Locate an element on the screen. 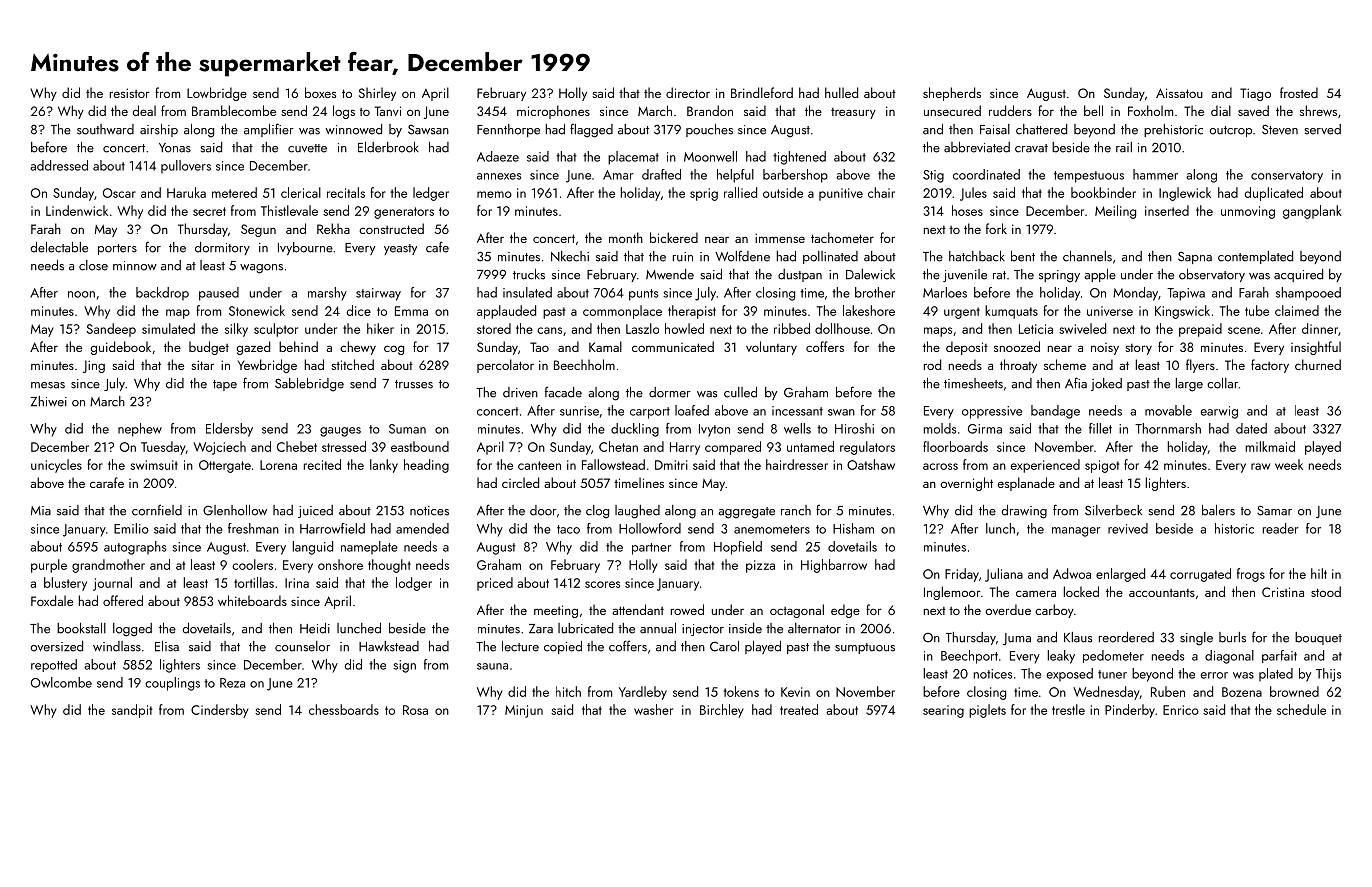  Cindersby is located at coordinates (220, 711).
